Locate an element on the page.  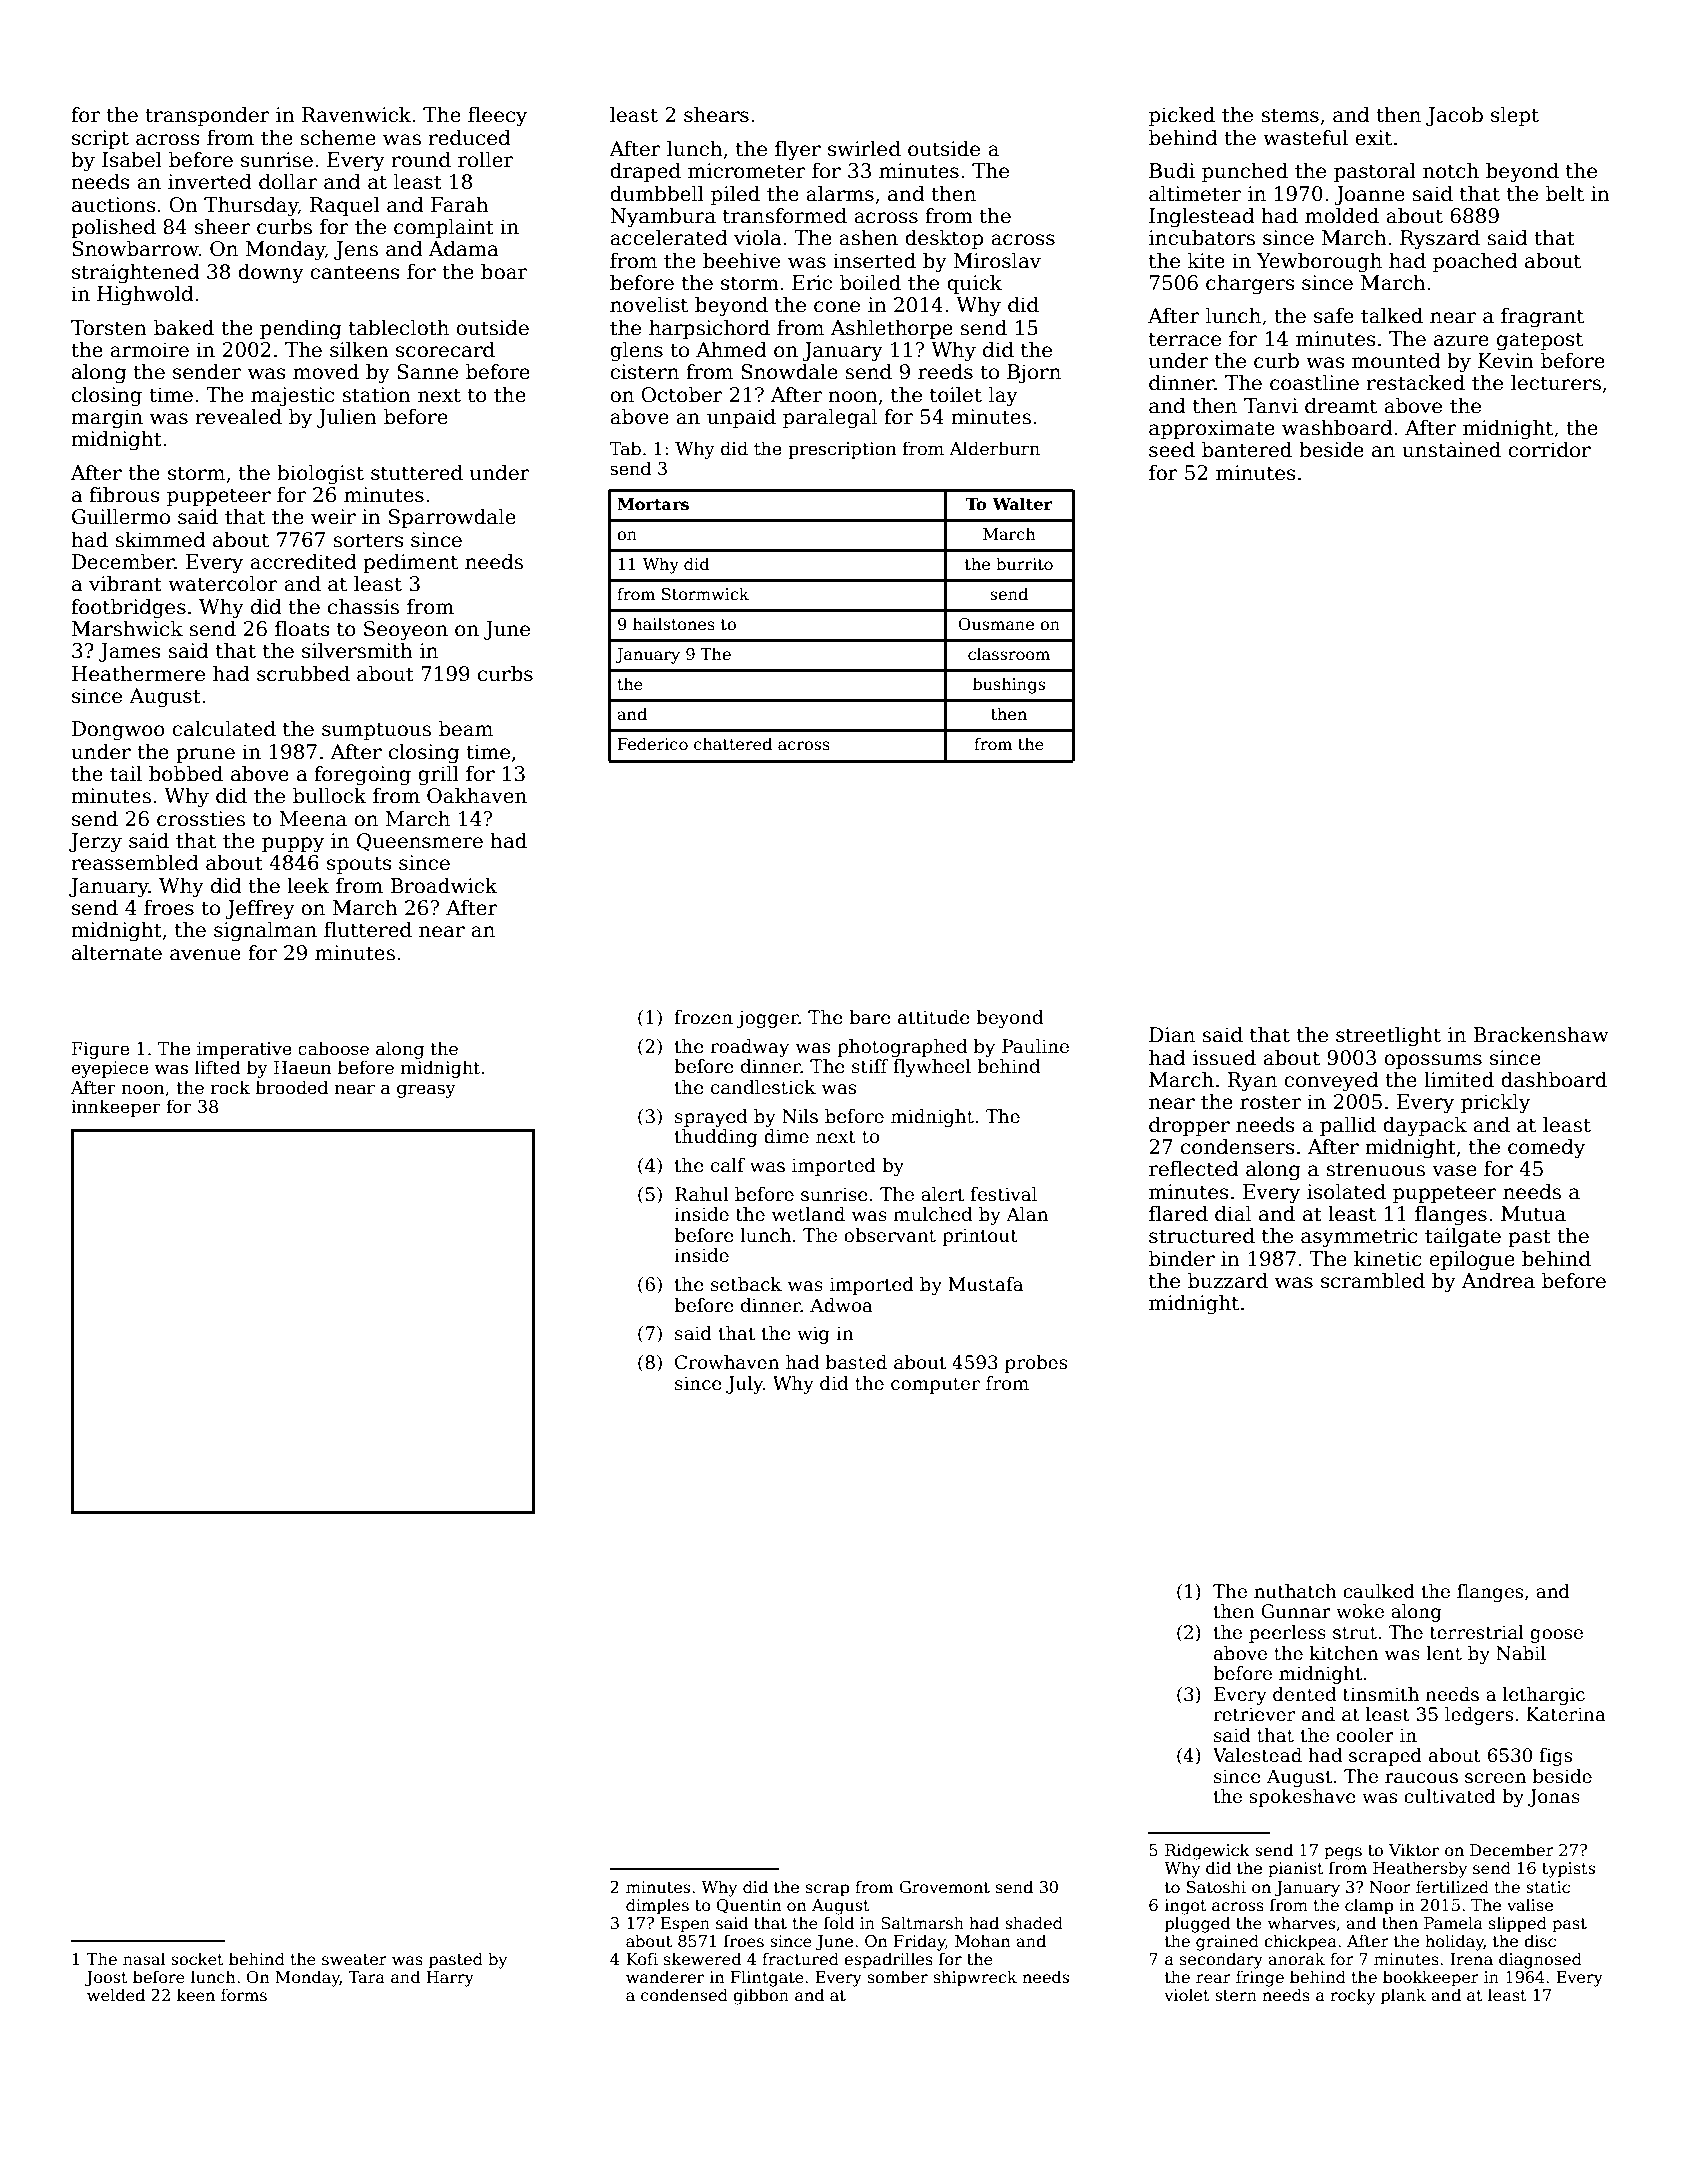
bushings is located at coordinates (1009, 685).
